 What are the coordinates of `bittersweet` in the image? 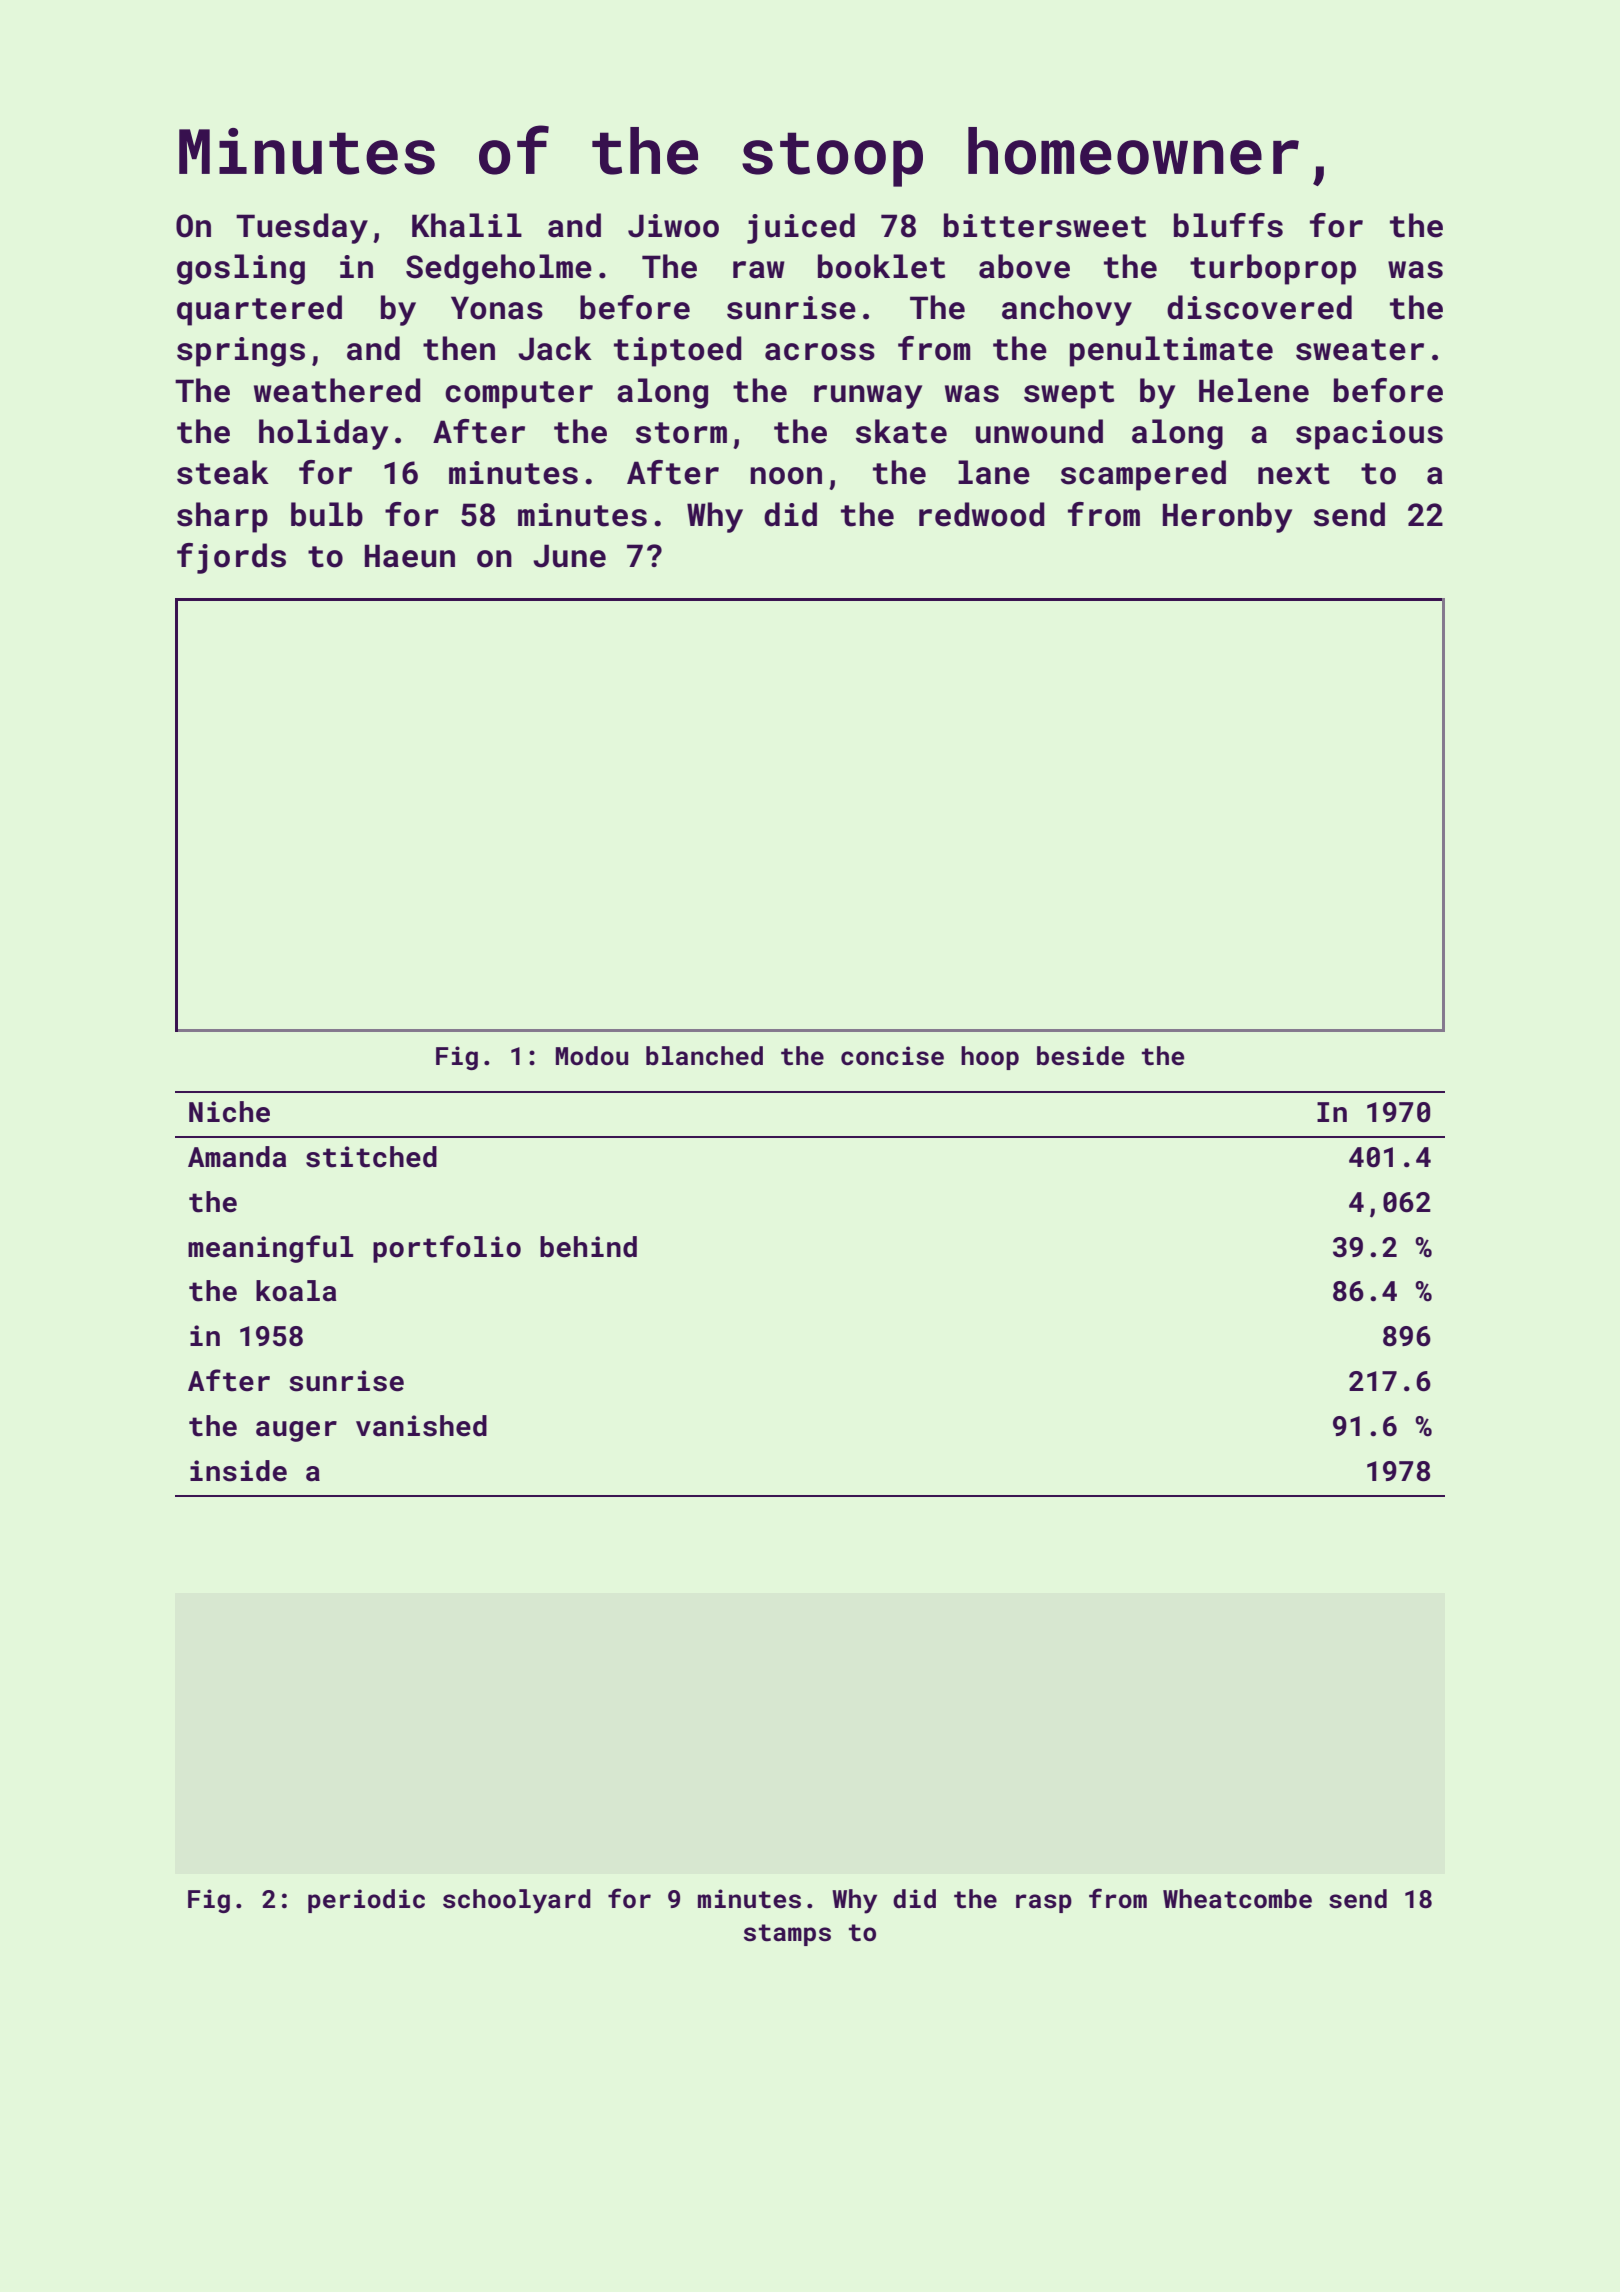 It's located at (1045, 225).
